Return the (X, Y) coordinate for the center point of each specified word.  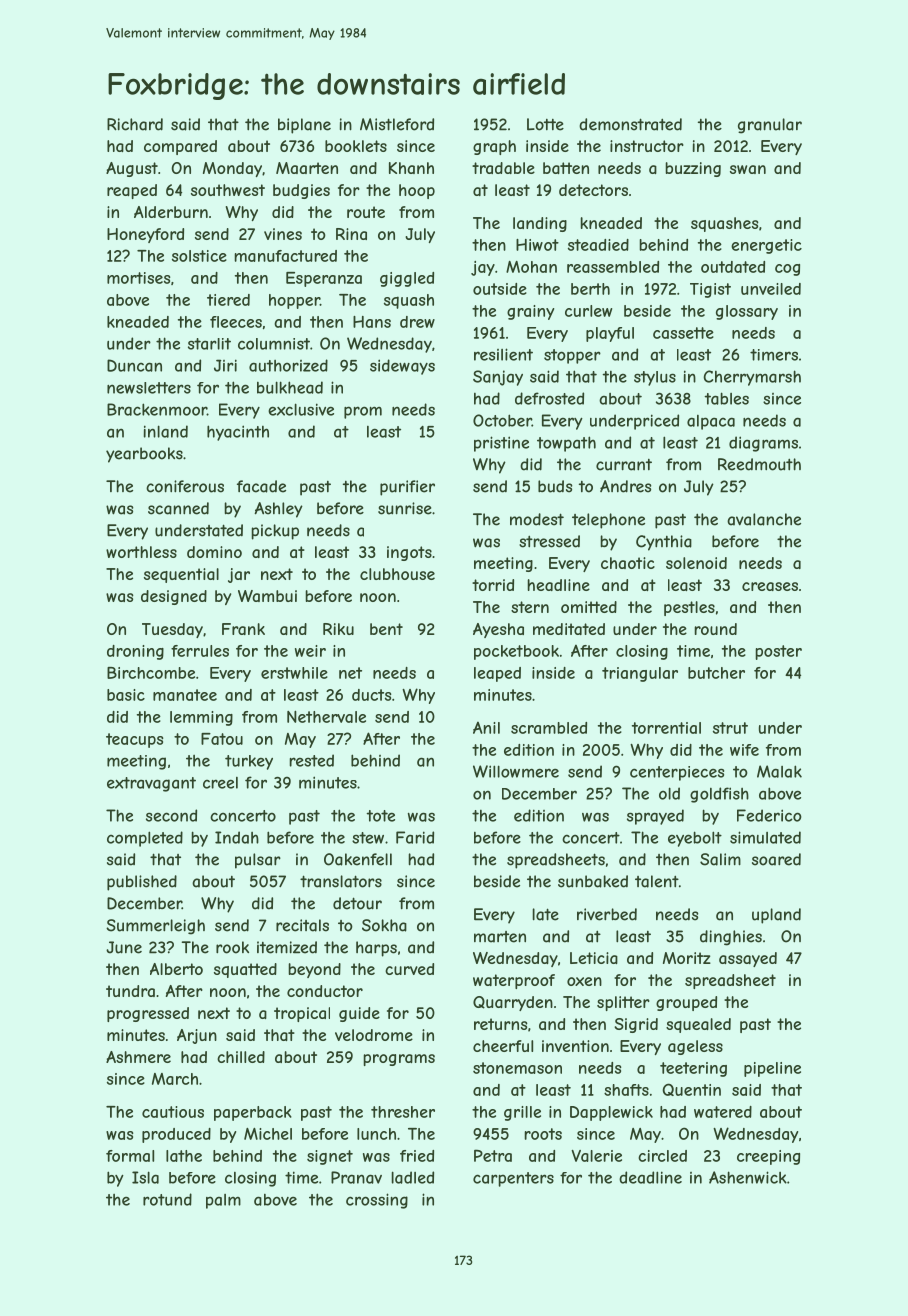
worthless (141, 552)
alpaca (711, 422)
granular (770, 126)
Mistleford (397, 124)
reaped (132, 191)
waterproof (514, 981)
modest (537, 519)
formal (130, 1156)
